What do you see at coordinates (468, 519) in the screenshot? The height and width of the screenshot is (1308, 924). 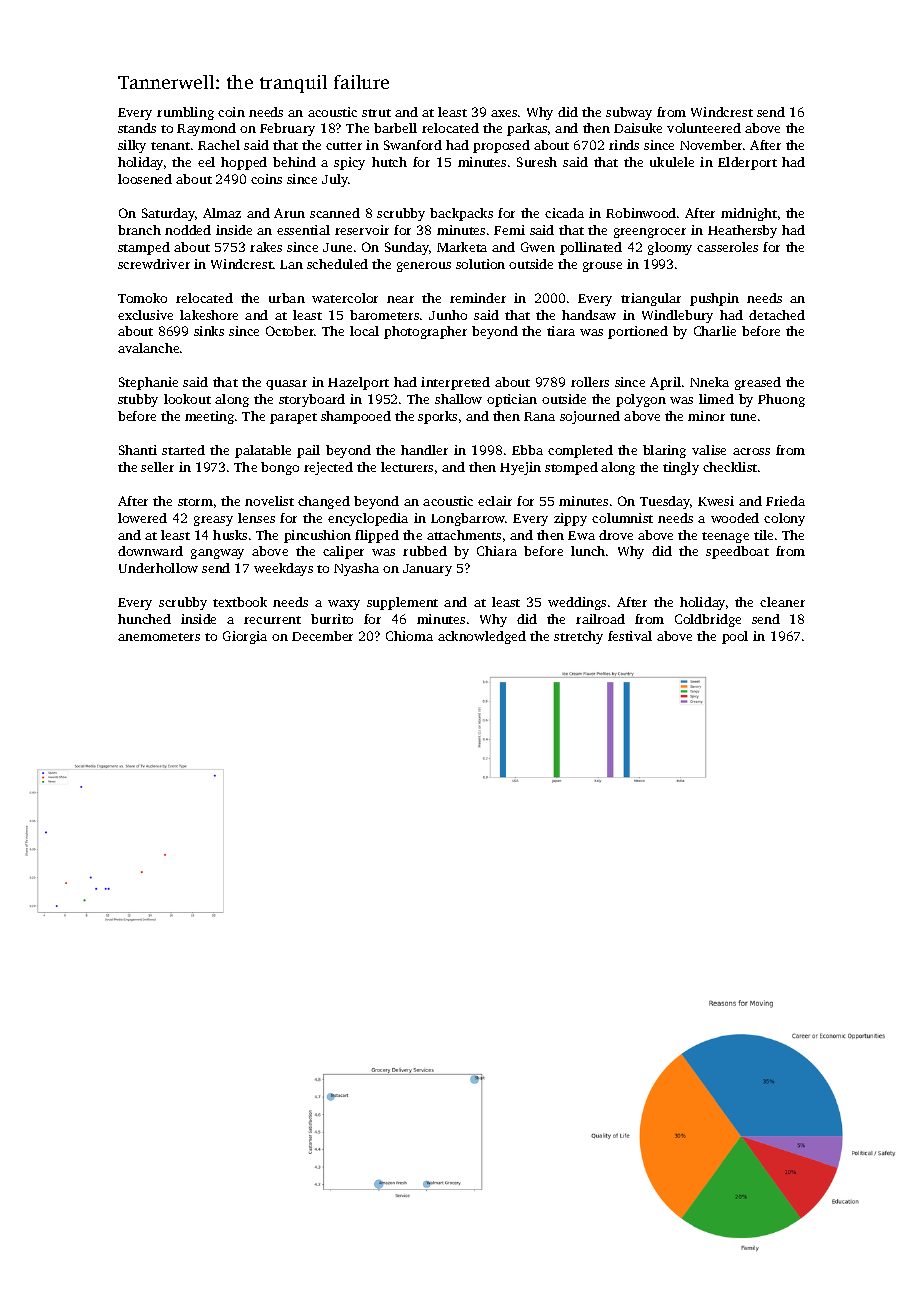 I see `Longbarrow` at bounding box center [468, 519].
